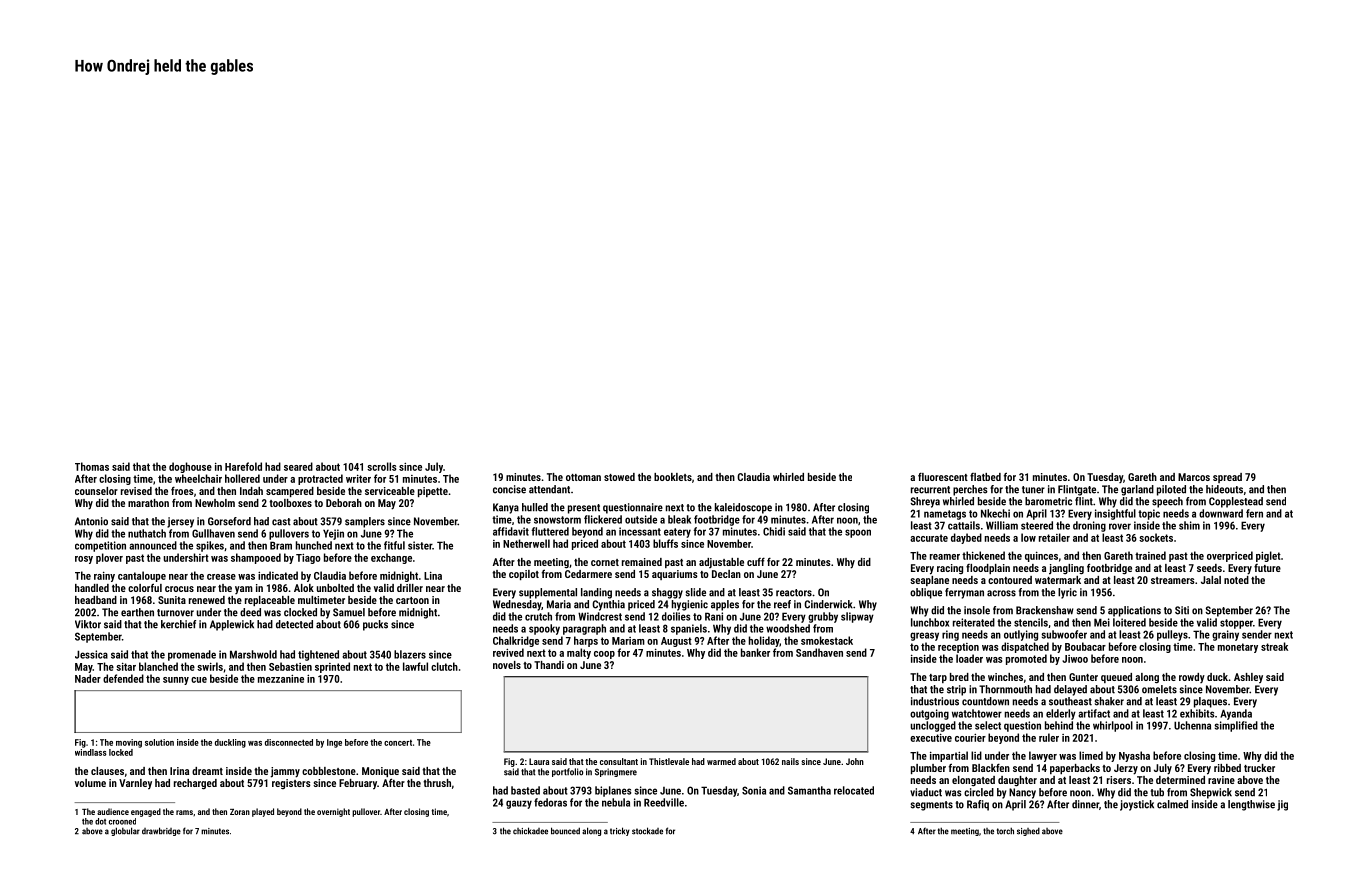 The height and width of the page is (887, 1372). I want to click on piloted, so click(1171, 490).
